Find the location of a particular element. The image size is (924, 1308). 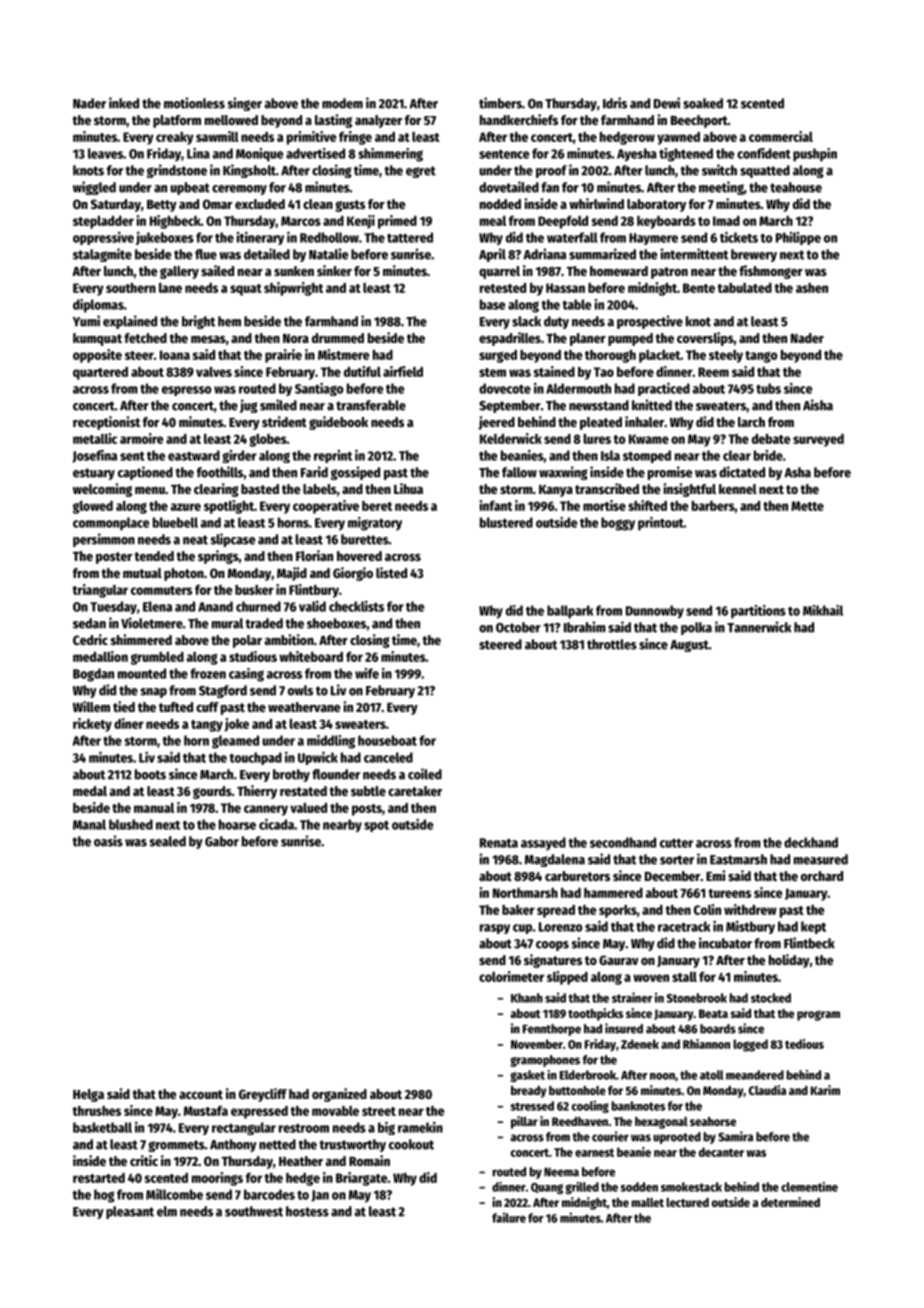

itinerary is located at coordinates (260, 238).
